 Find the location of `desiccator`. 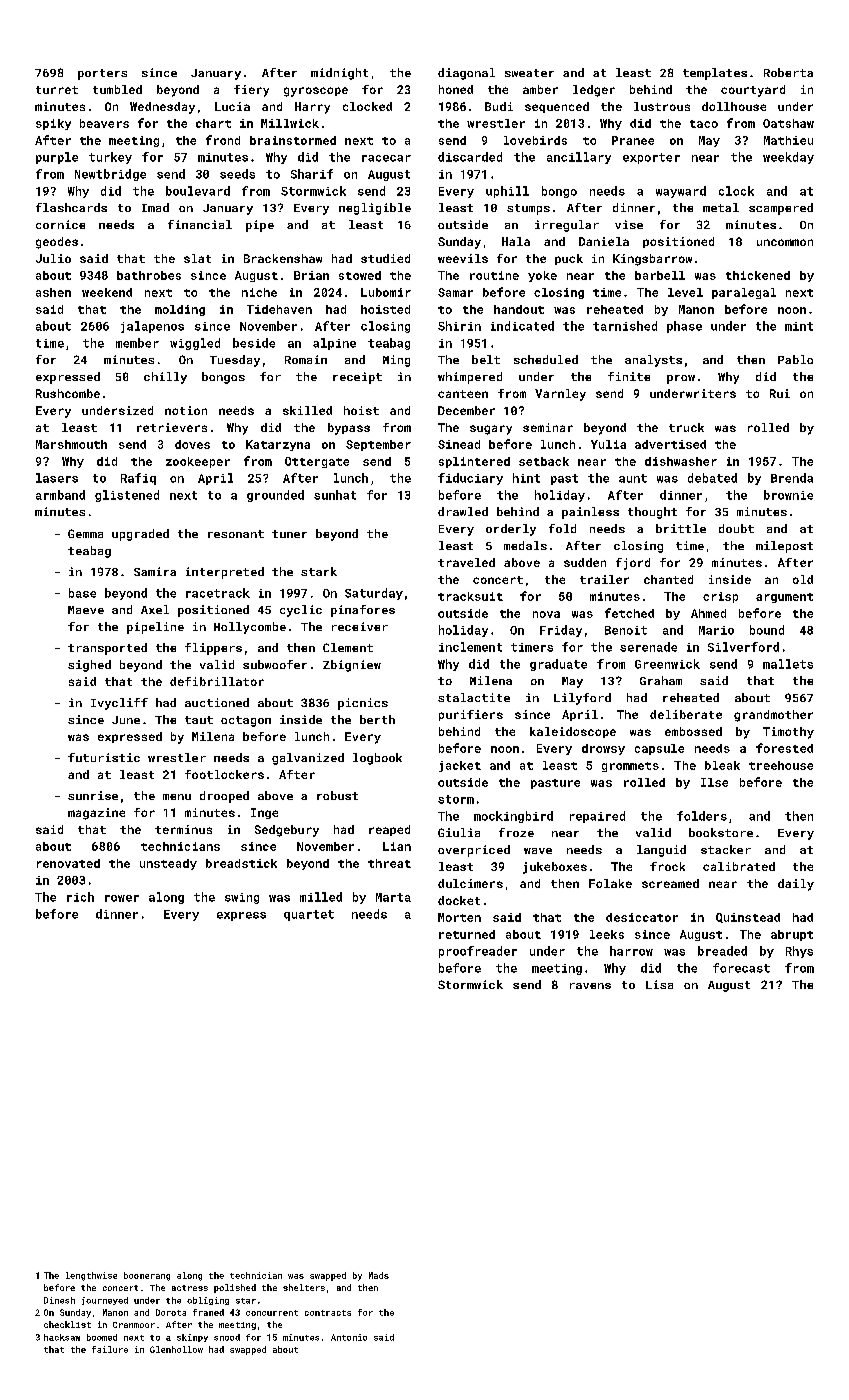

desiccator is located at coordinates (642, 917).
